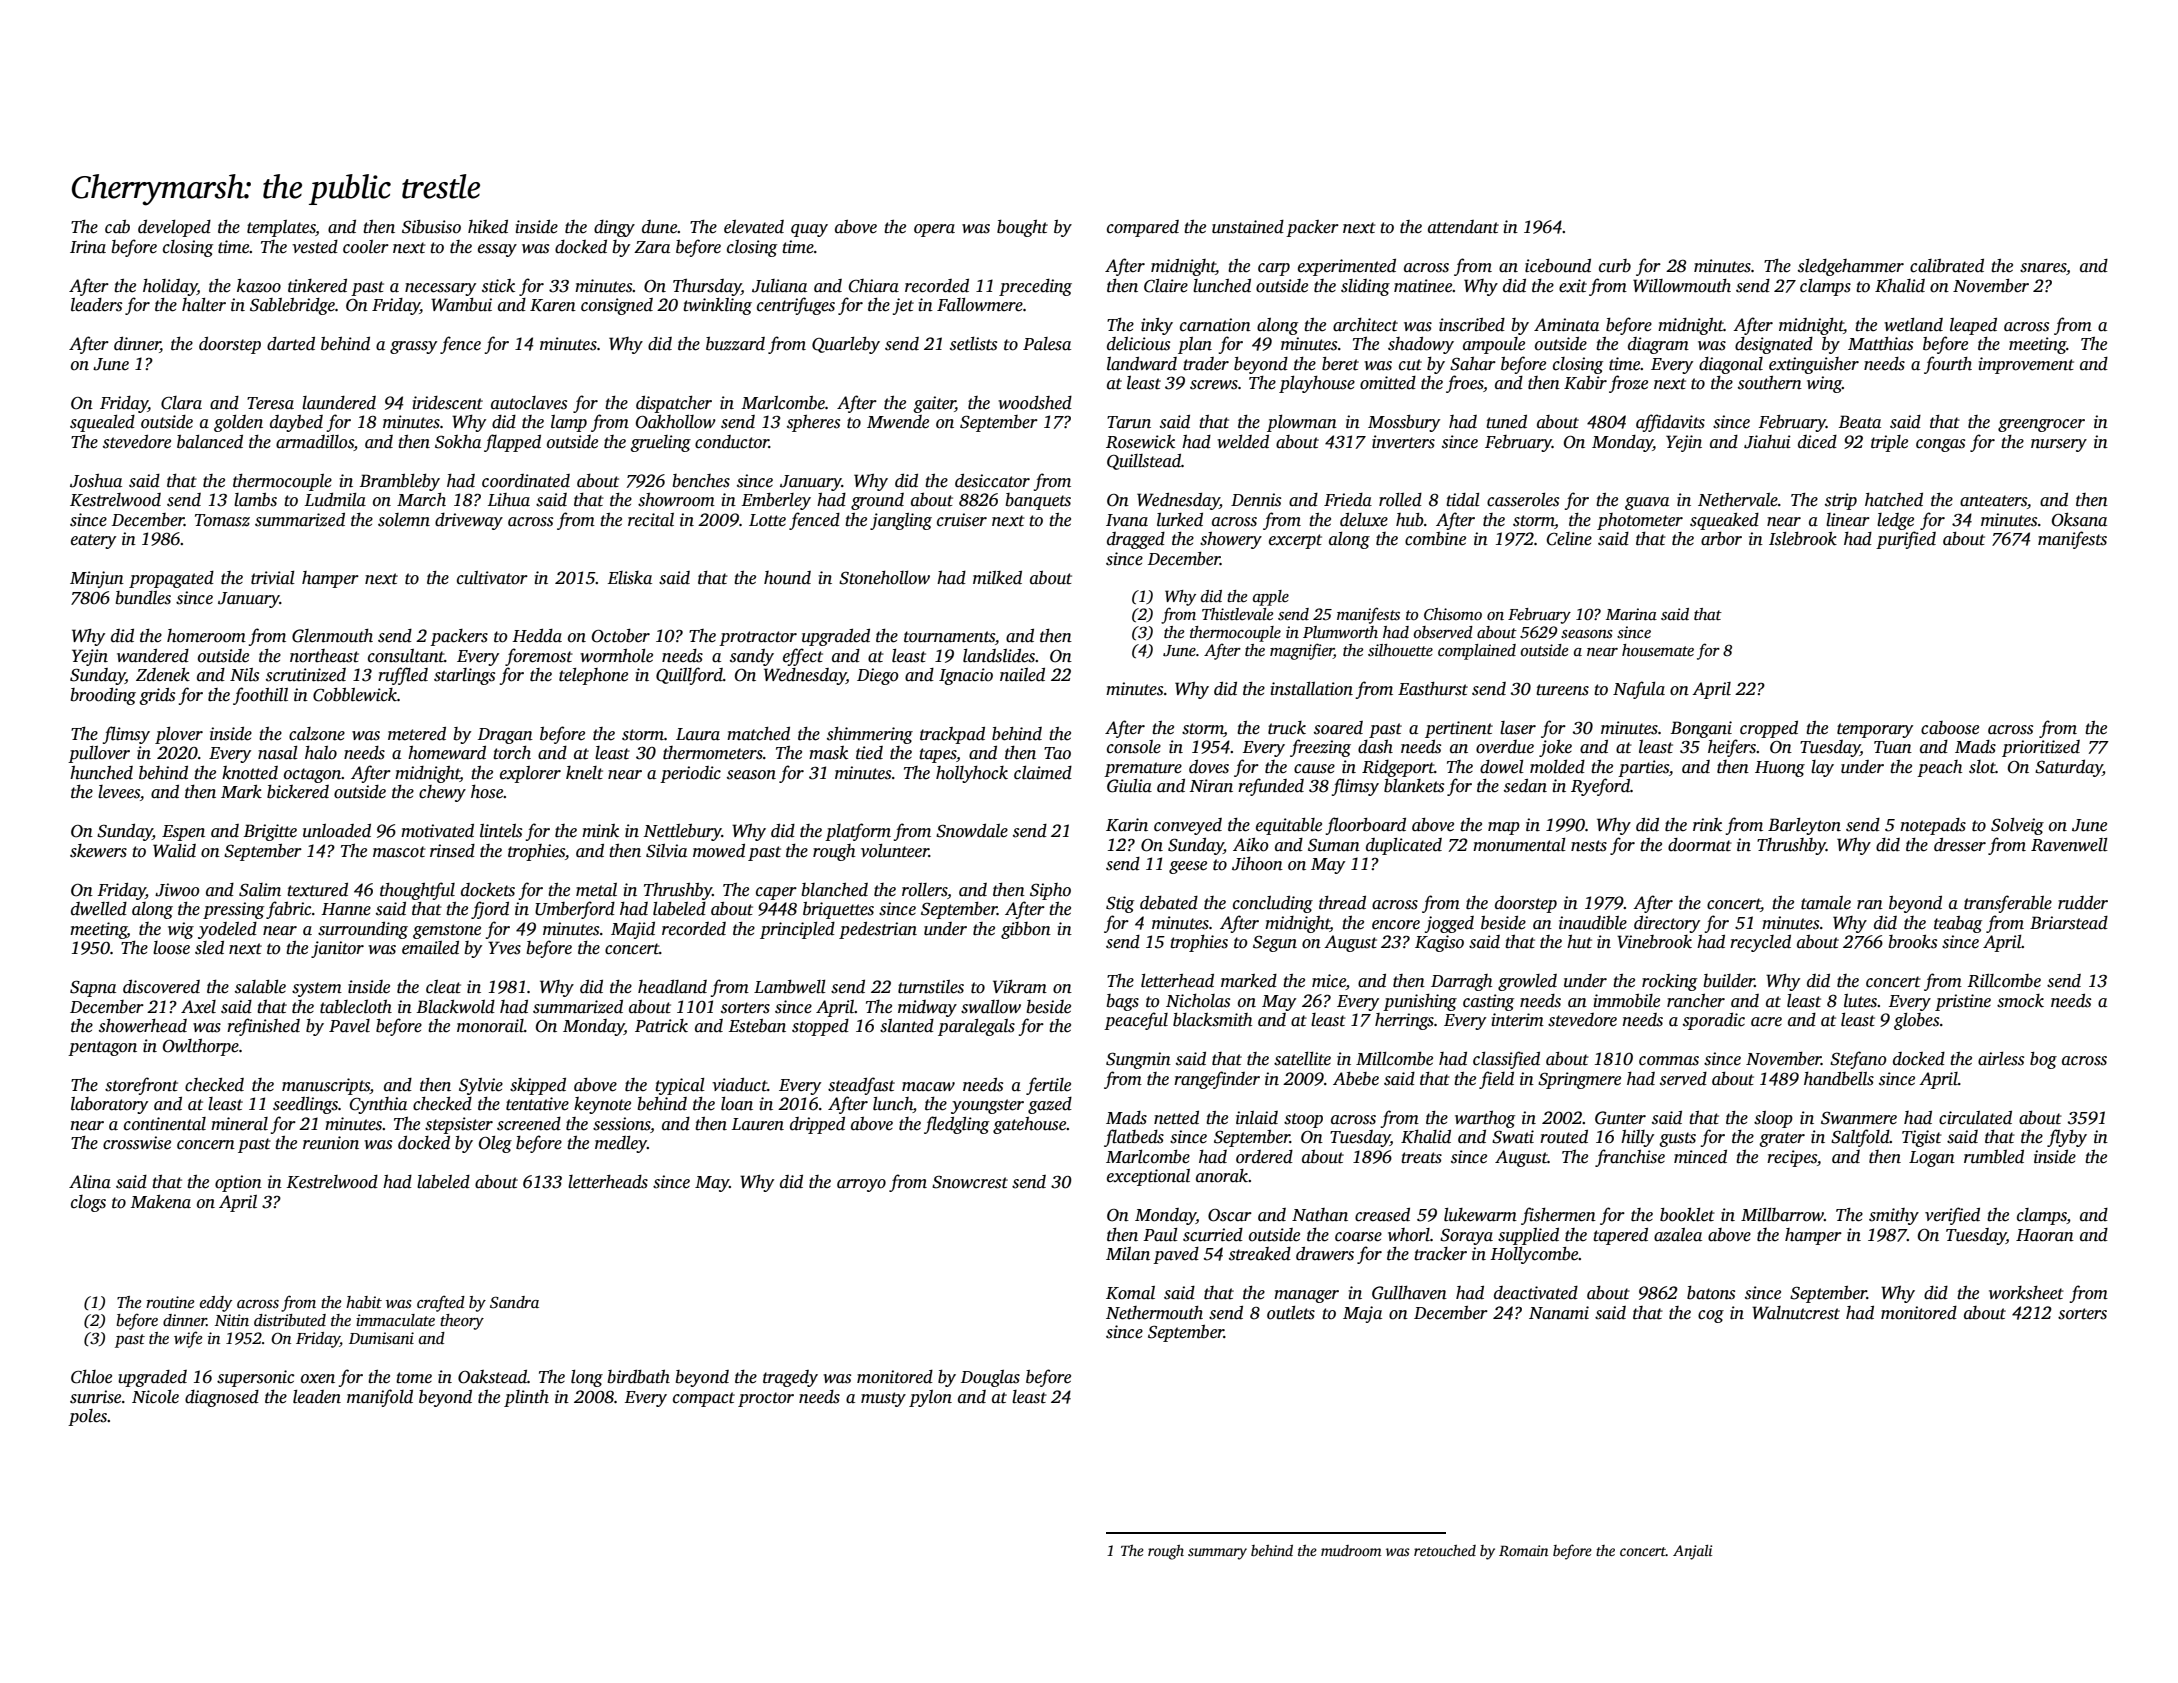  I want to click on landward, so click(1142, 364).
